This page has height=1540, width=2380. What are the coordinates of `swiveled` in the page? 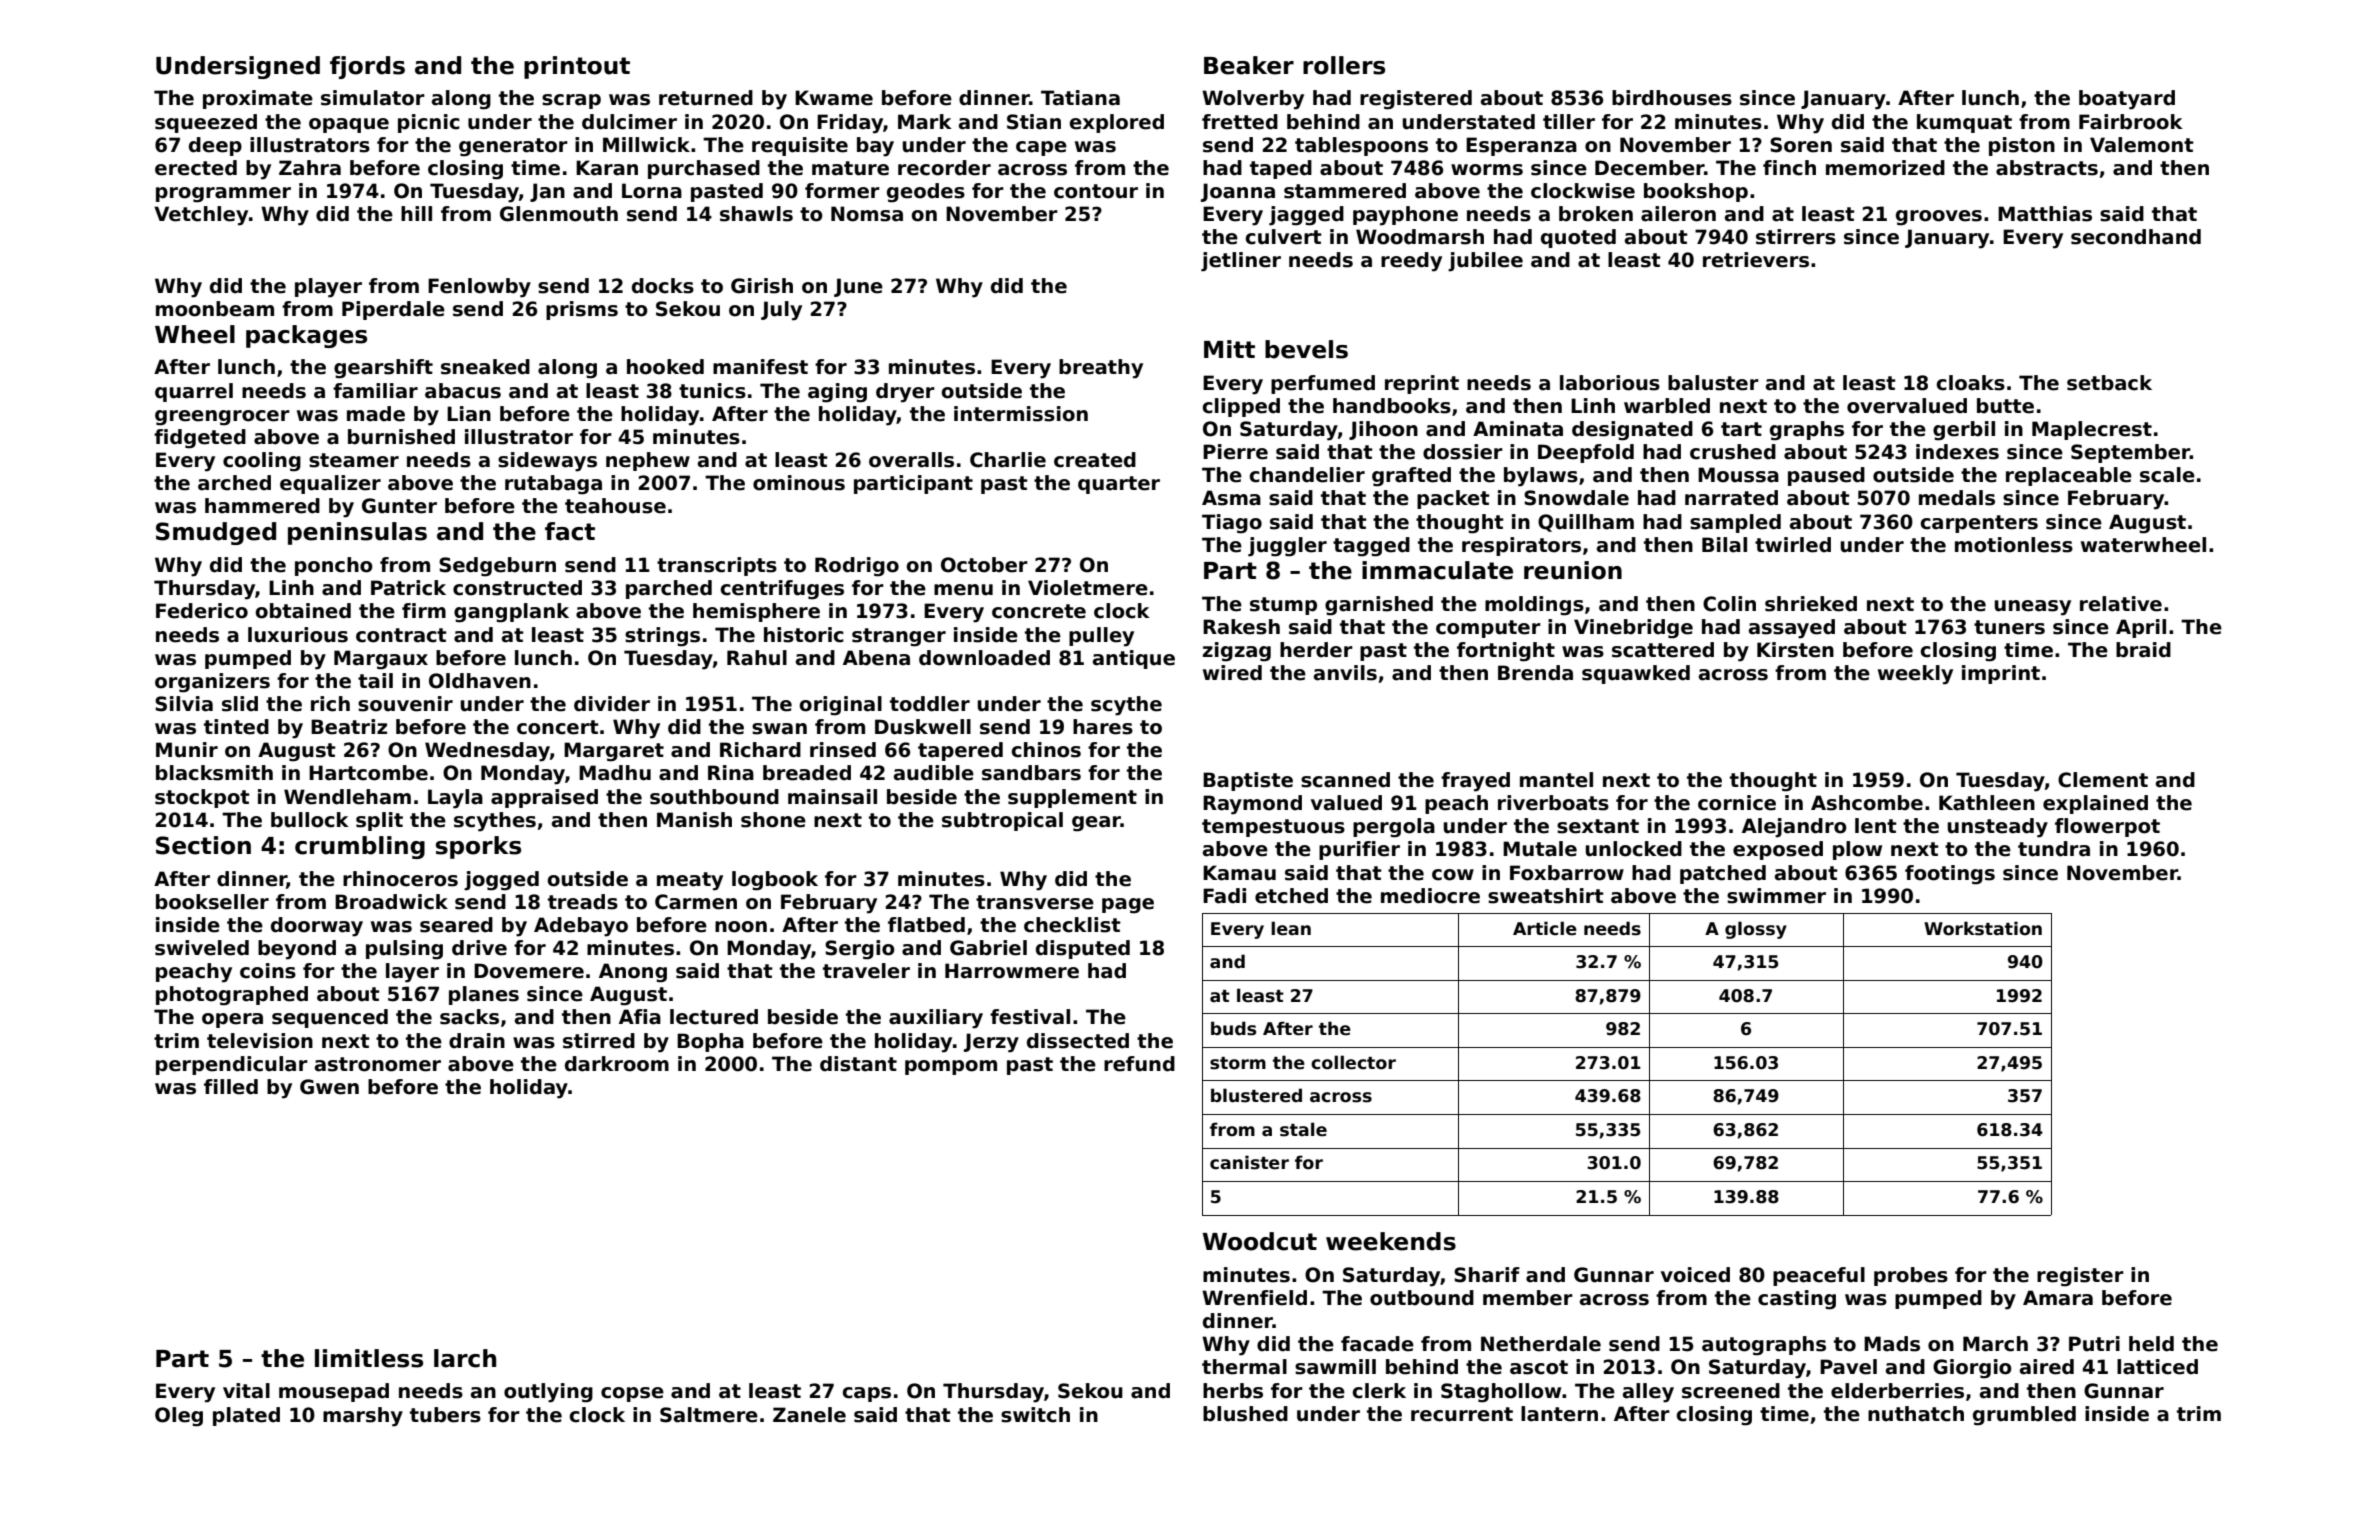 It's located at (202, 948).
